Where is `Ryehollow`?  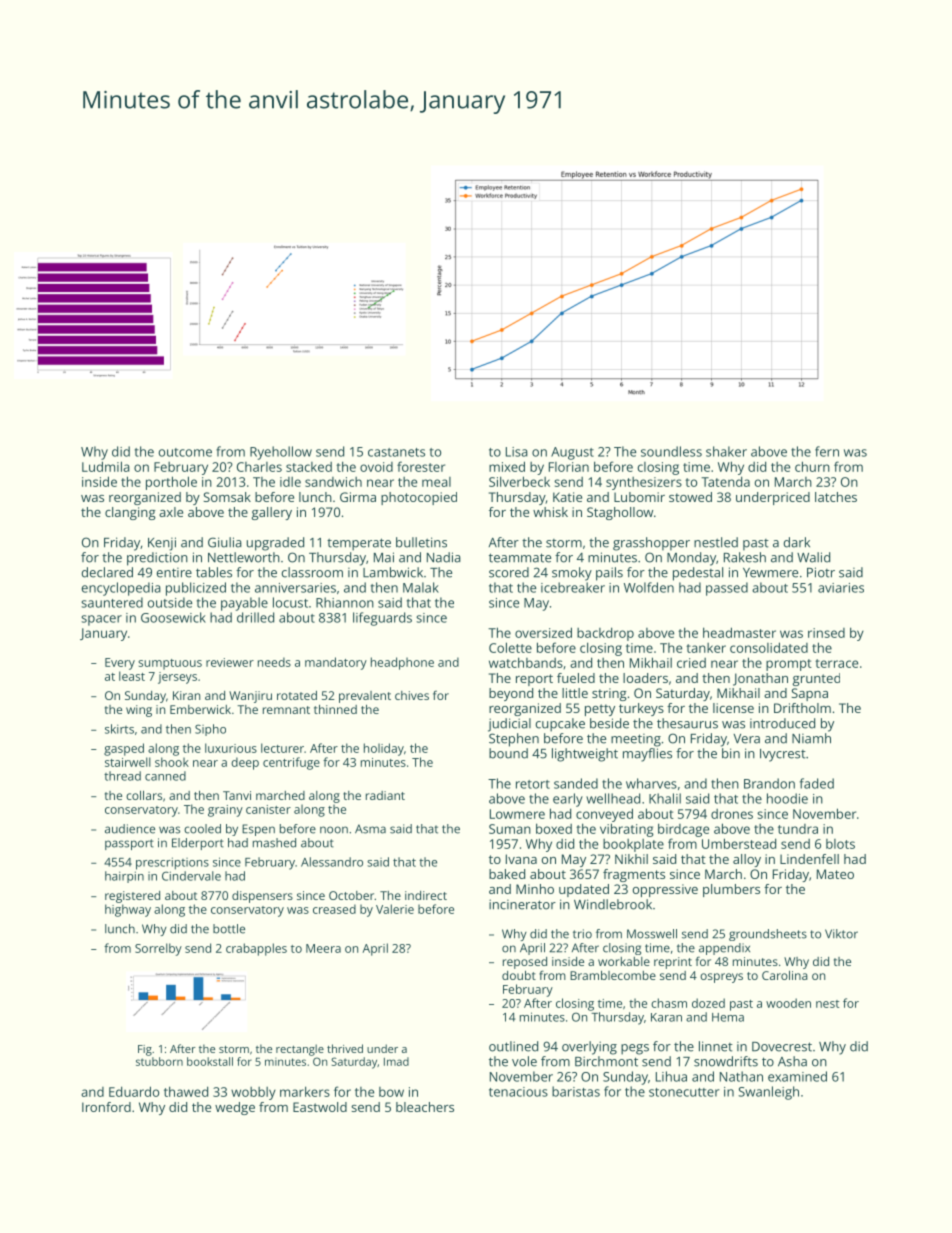 Ryehollow is located at coordinates (281, 453).
